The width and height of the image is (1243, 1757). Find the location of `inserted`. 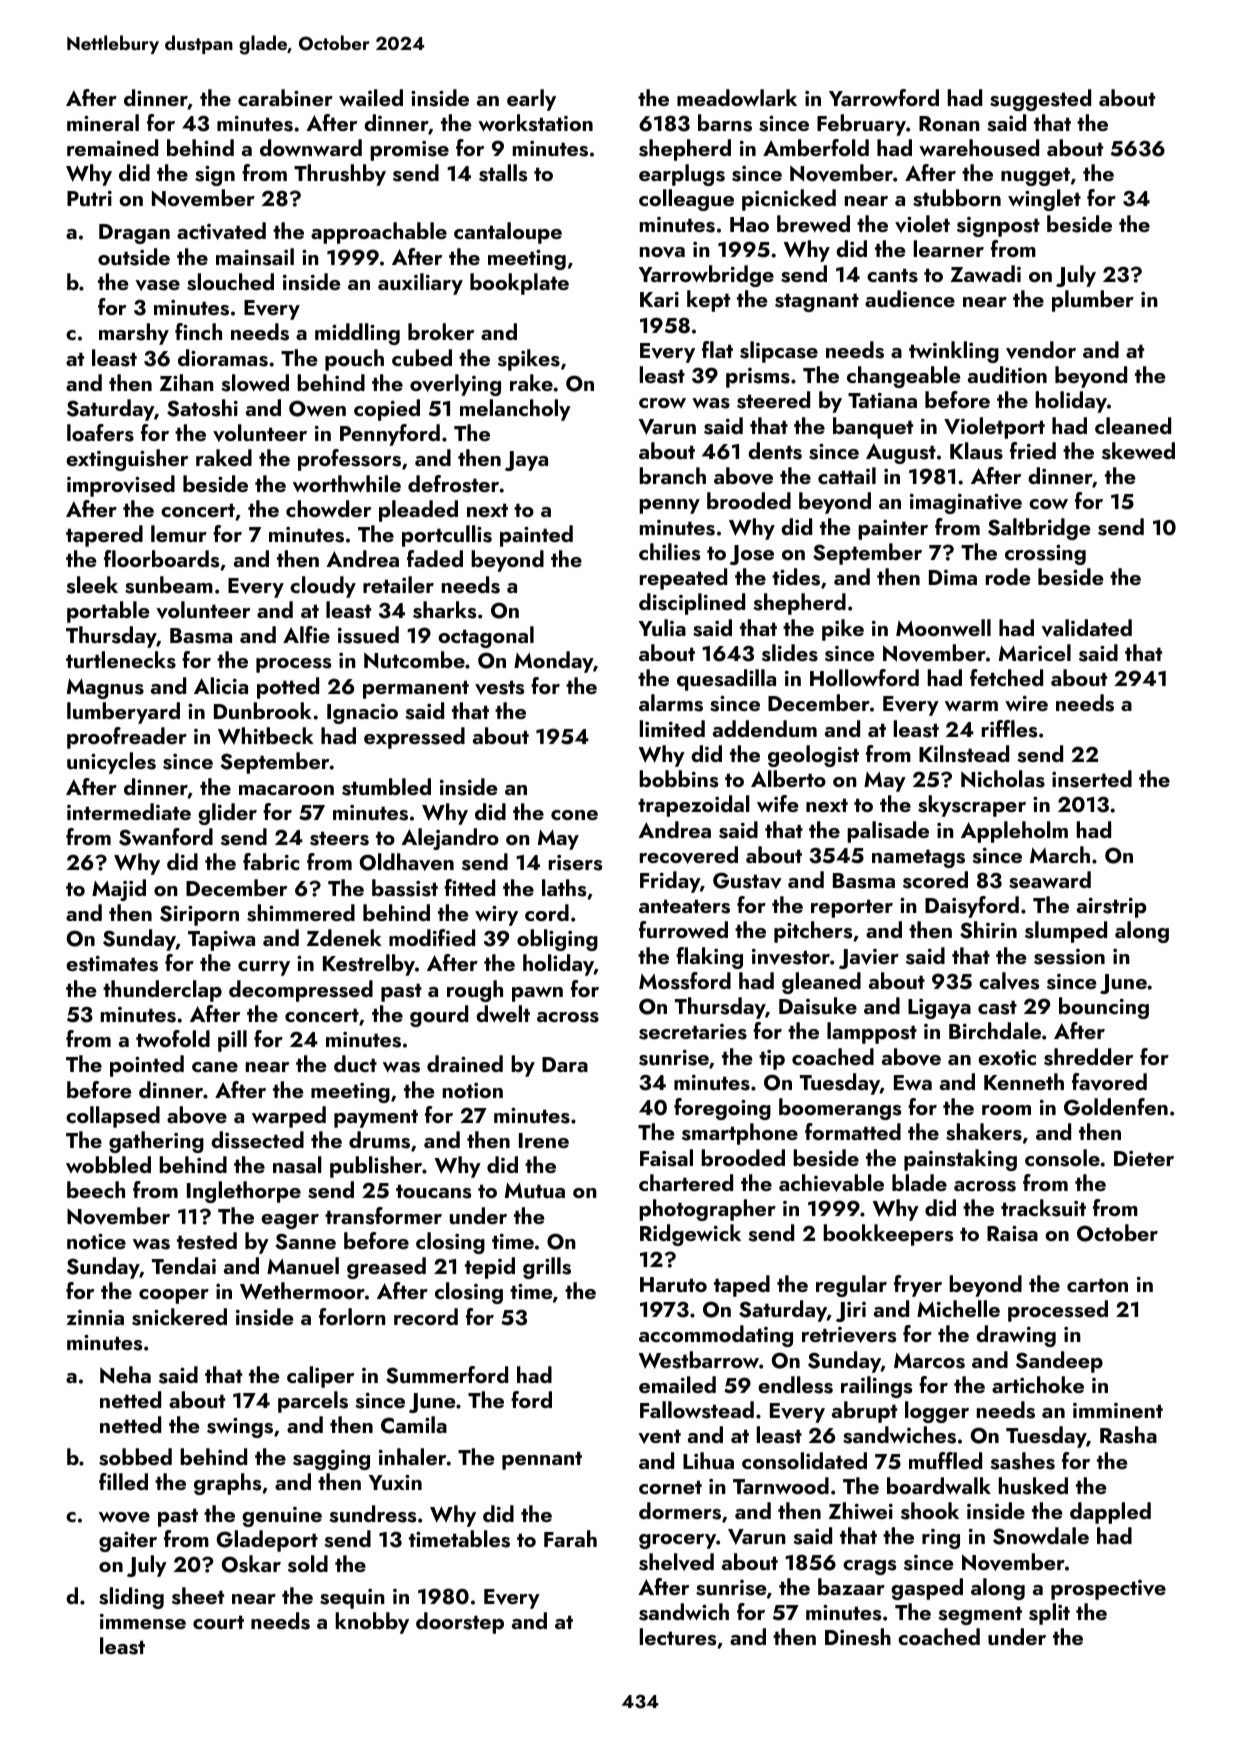

inserted is located at coordinates (1092, 779).
